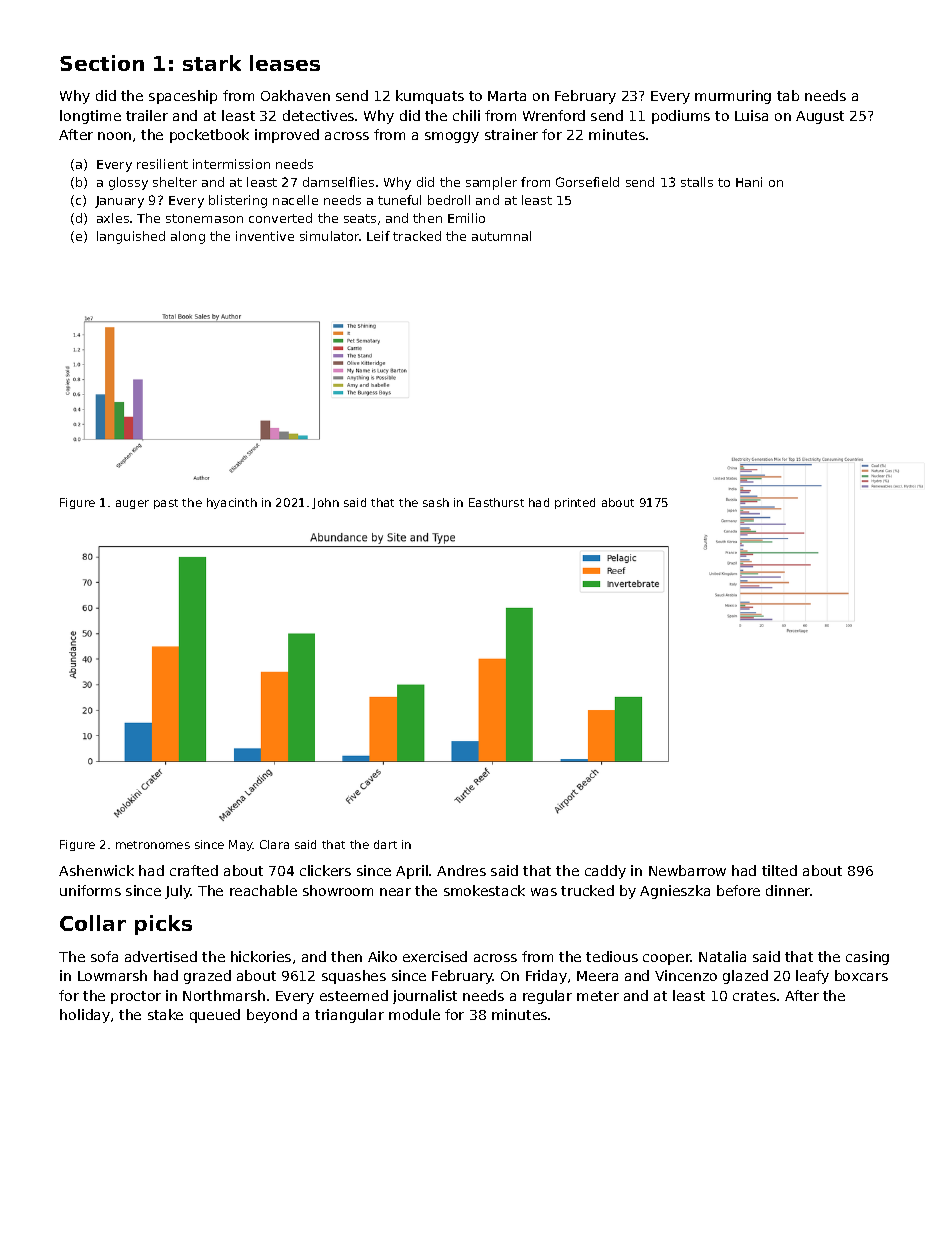 This screenshot has width=952, height=1233. Describe the element at coordinates (436, 502) in the screenshot. I see `sash` at that location.
